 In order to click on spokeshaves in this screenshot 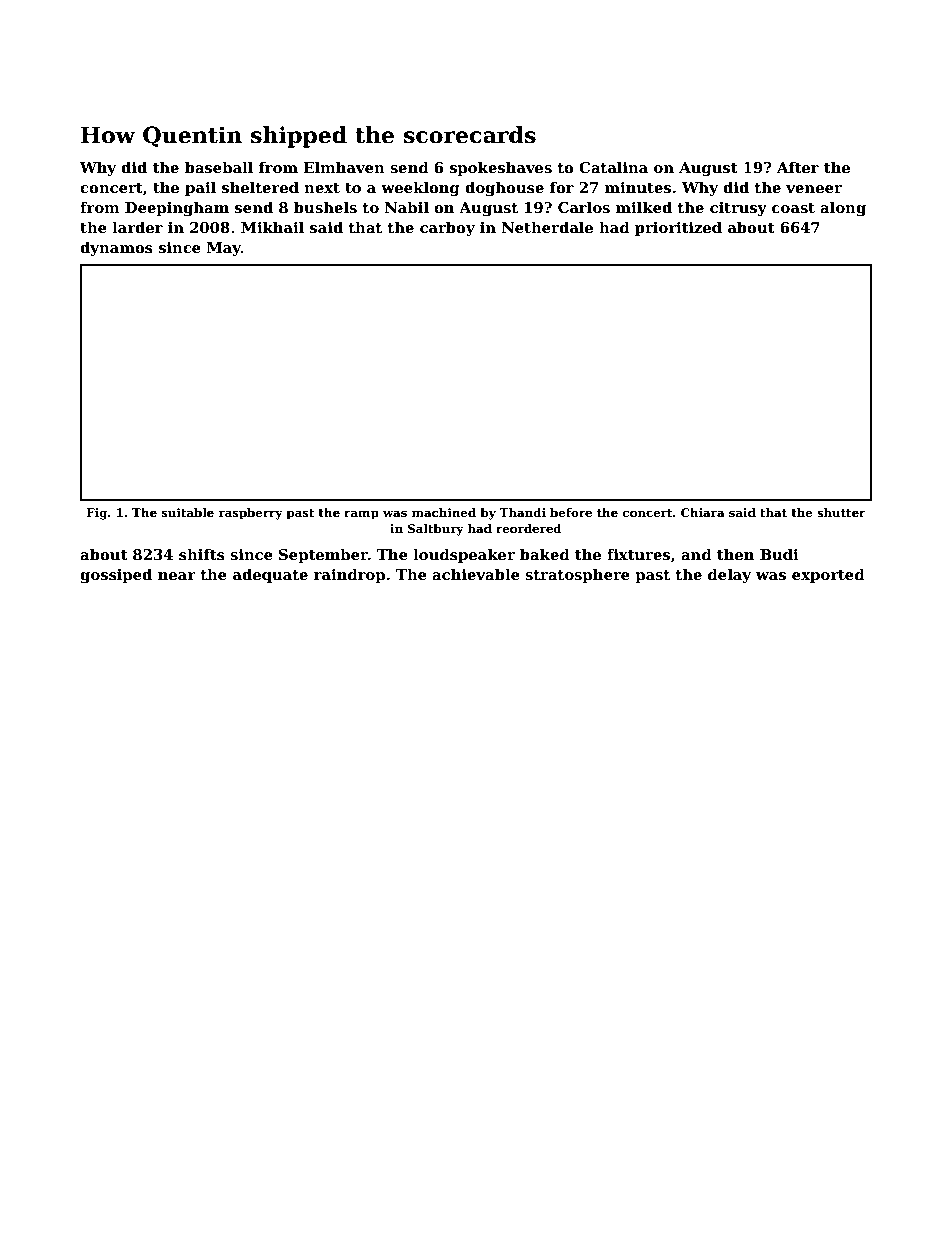, I will do `click(501, 168)`.
